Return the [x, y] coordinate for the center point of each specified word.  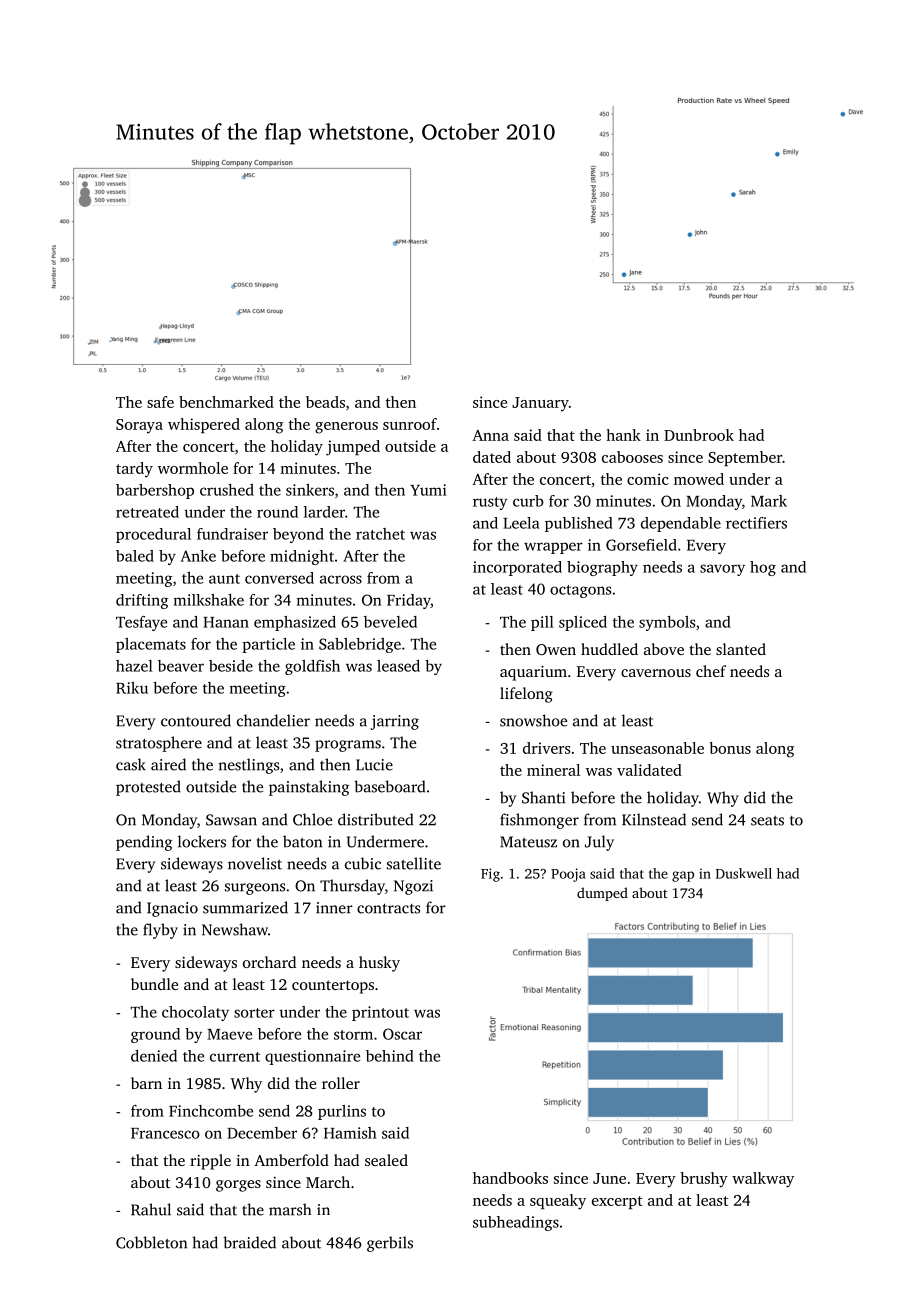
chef [711, 671]
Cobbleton [151, 1242]
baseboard [389, 786]
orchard [269, 962]
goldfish [312, 667]
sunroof [410, 424]
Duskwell [744, 873]
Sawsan [231, 820]
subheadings [516, 1223]
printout [380, 1013]
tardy [134, 470]
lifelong [526, 695]
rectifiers [756, 523]
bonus [730, 748]
